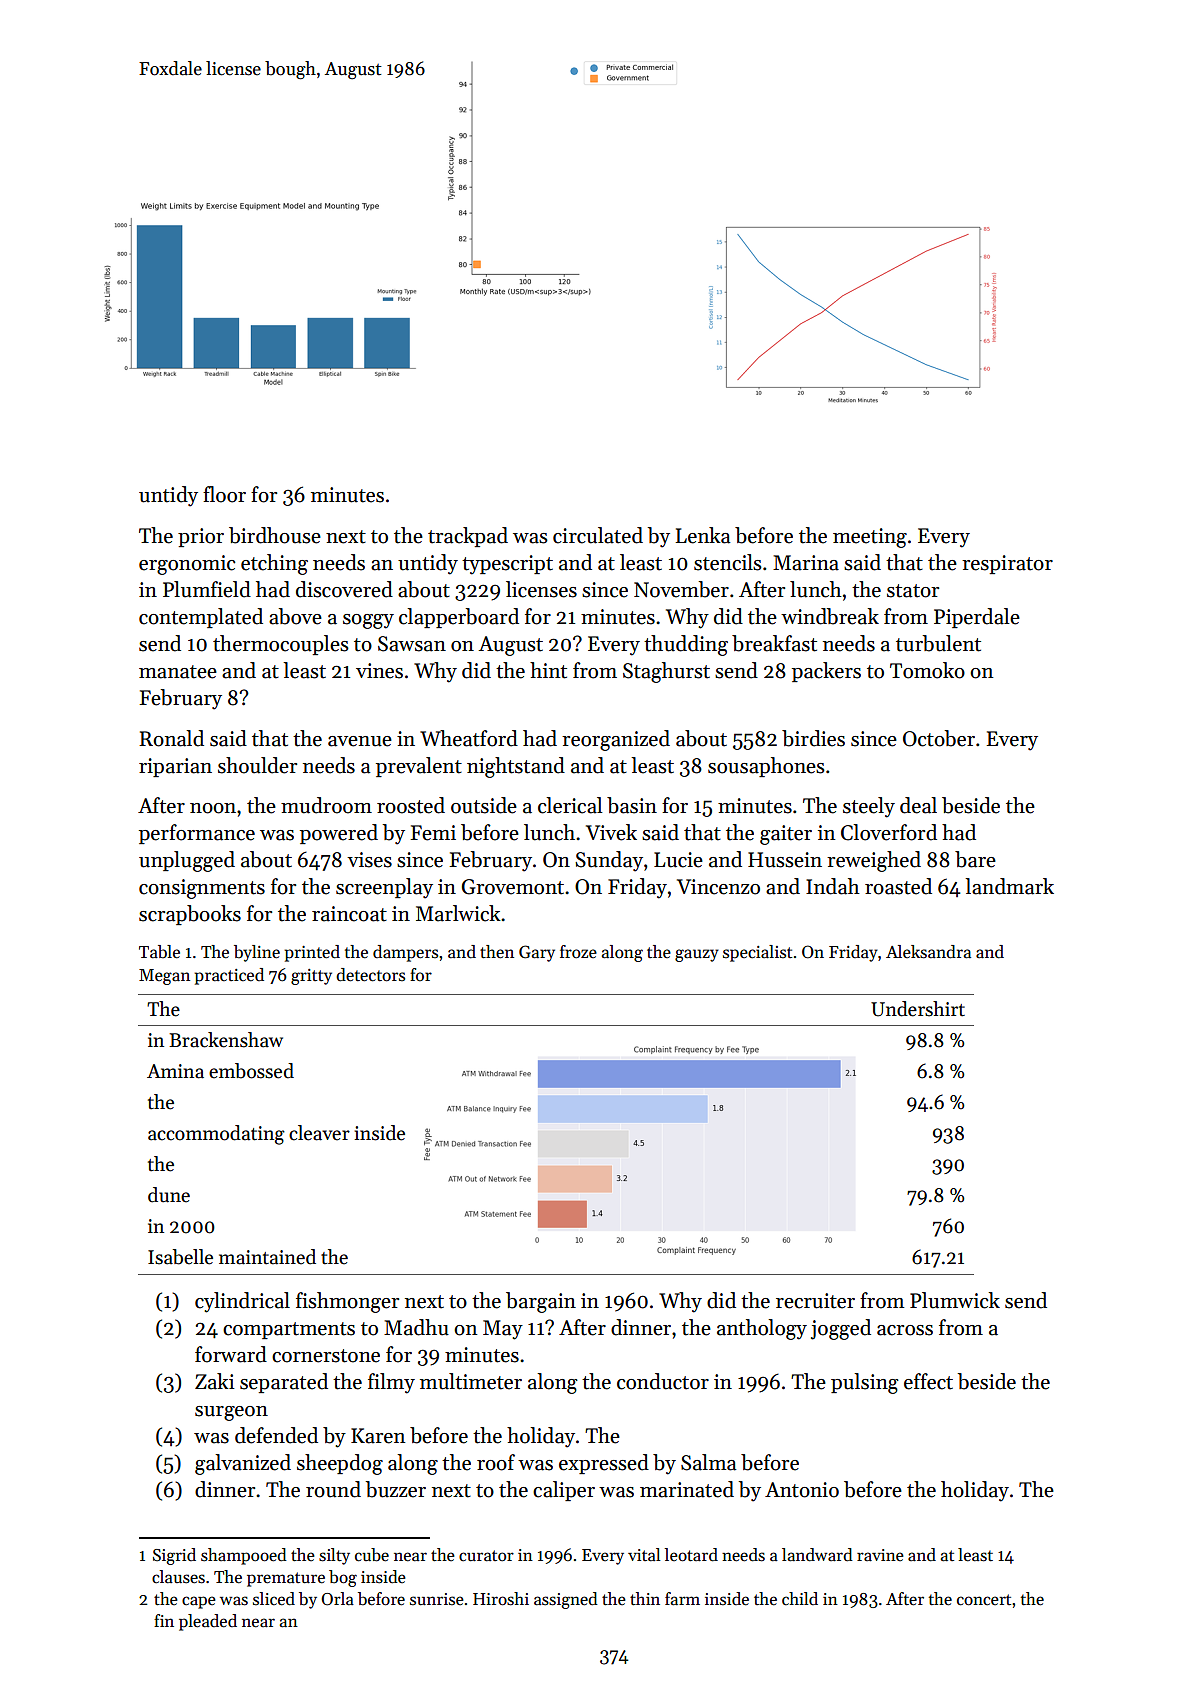 The height and width of the screenshot is (1695, 1199). I want to click on bare, so click(975, 859).
